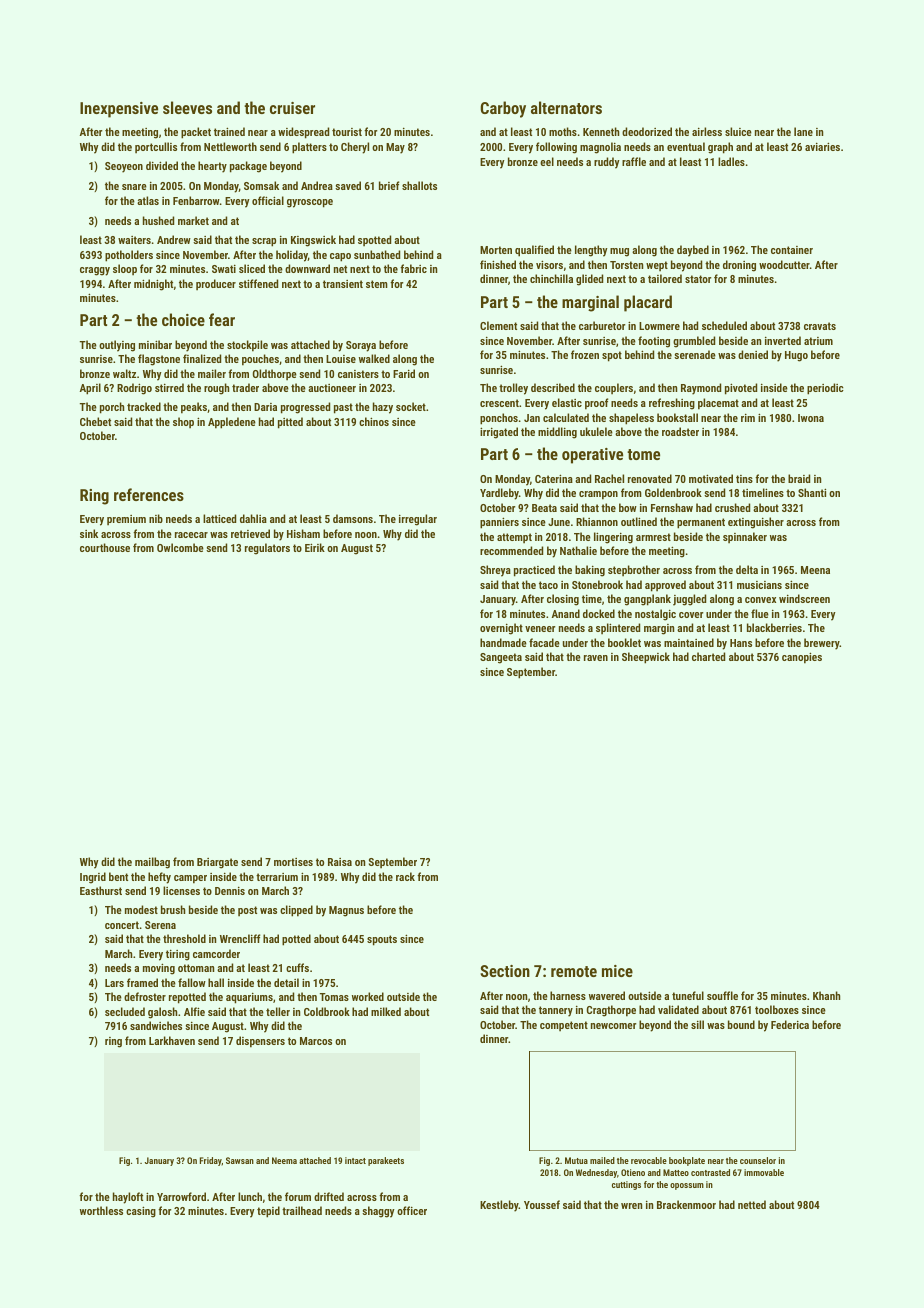 The width and height of the screenshot is (924, 1308). What do you see at coordinates (212, 167) in the screenshot?
I see `hearty` at bounding box center [212, 167].
